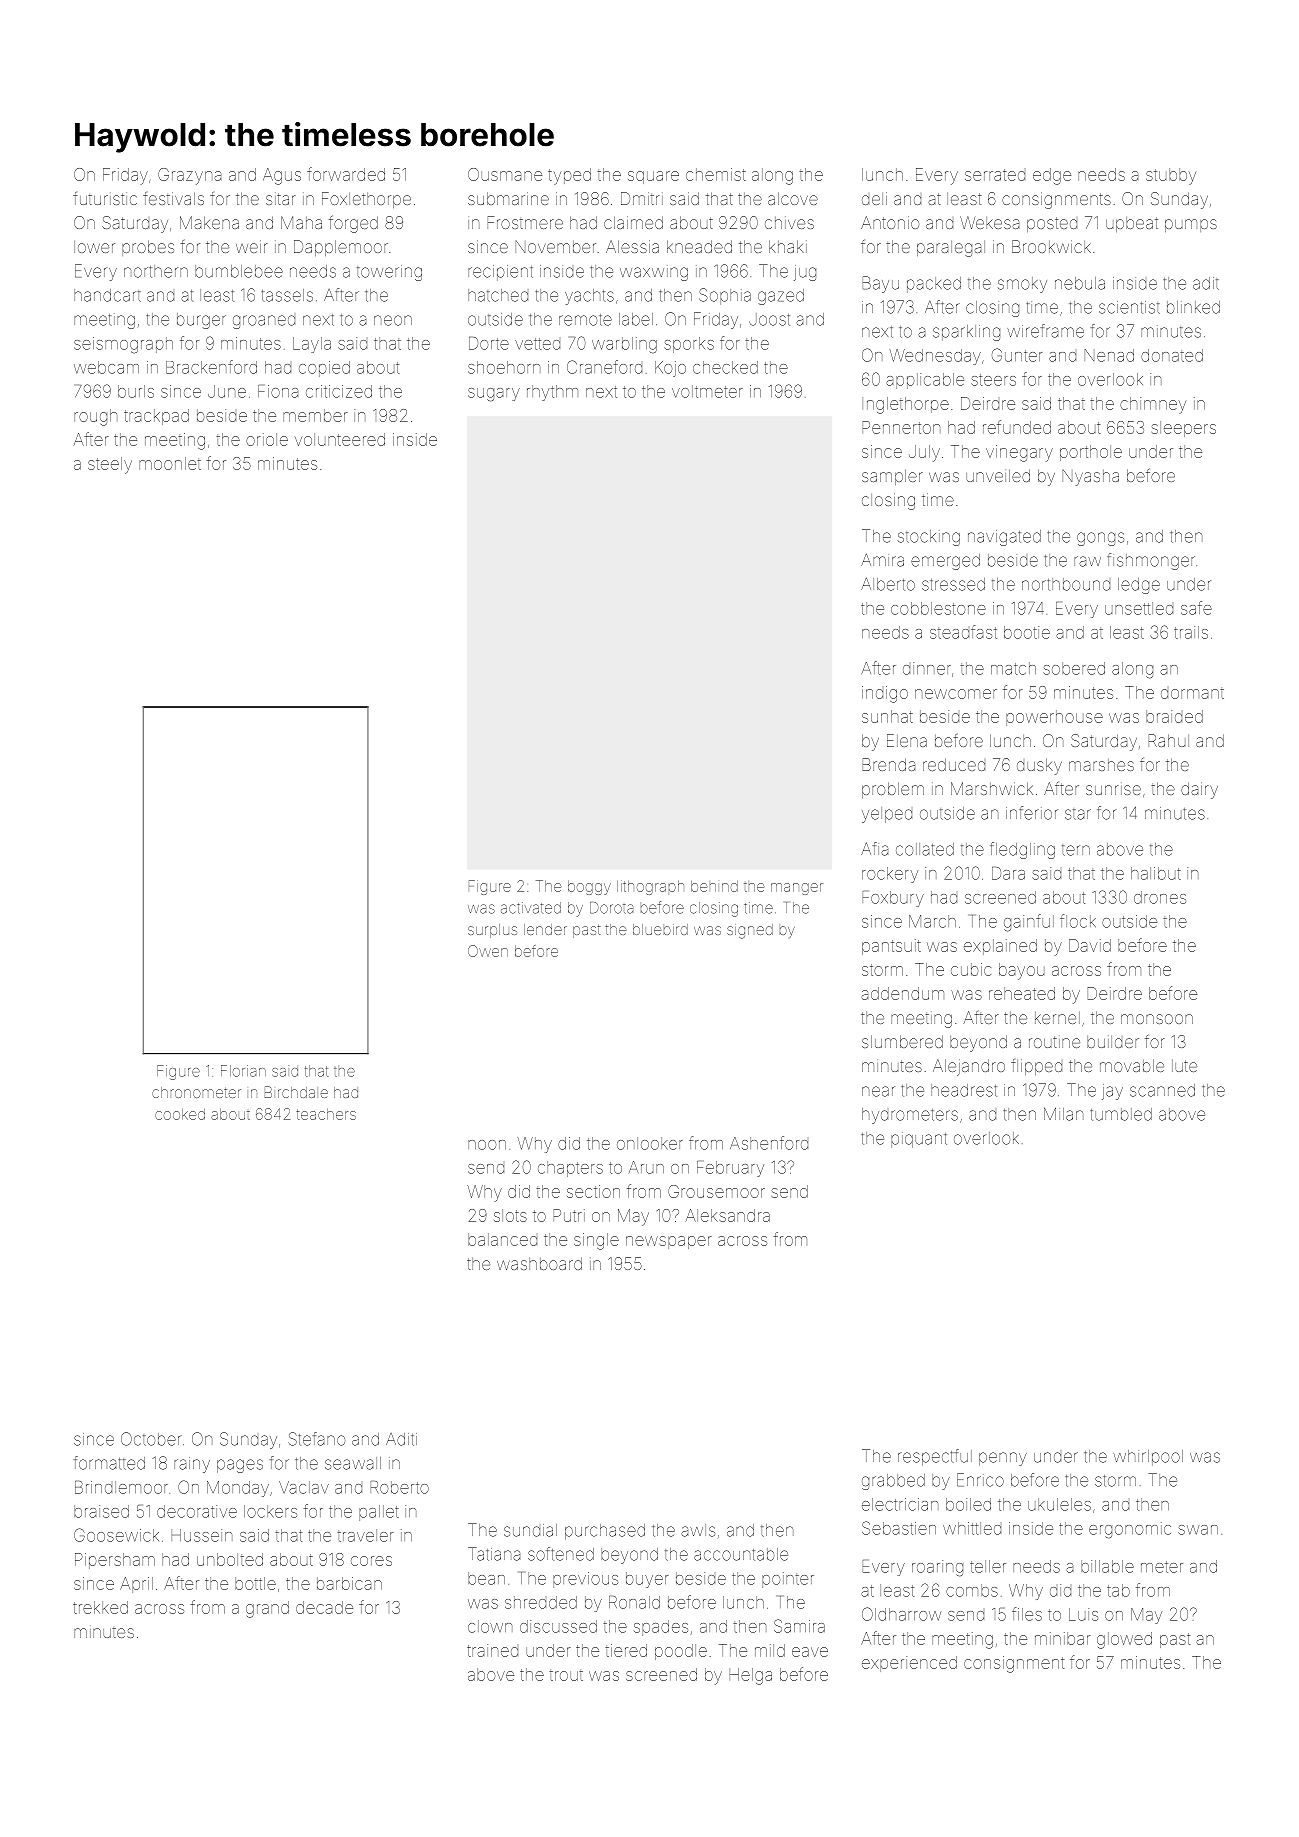 This screenshot has height=1837, width=1299. Describe the element at coordinates (100, 1607) in the screenshot. I see `trekked` at that location.
